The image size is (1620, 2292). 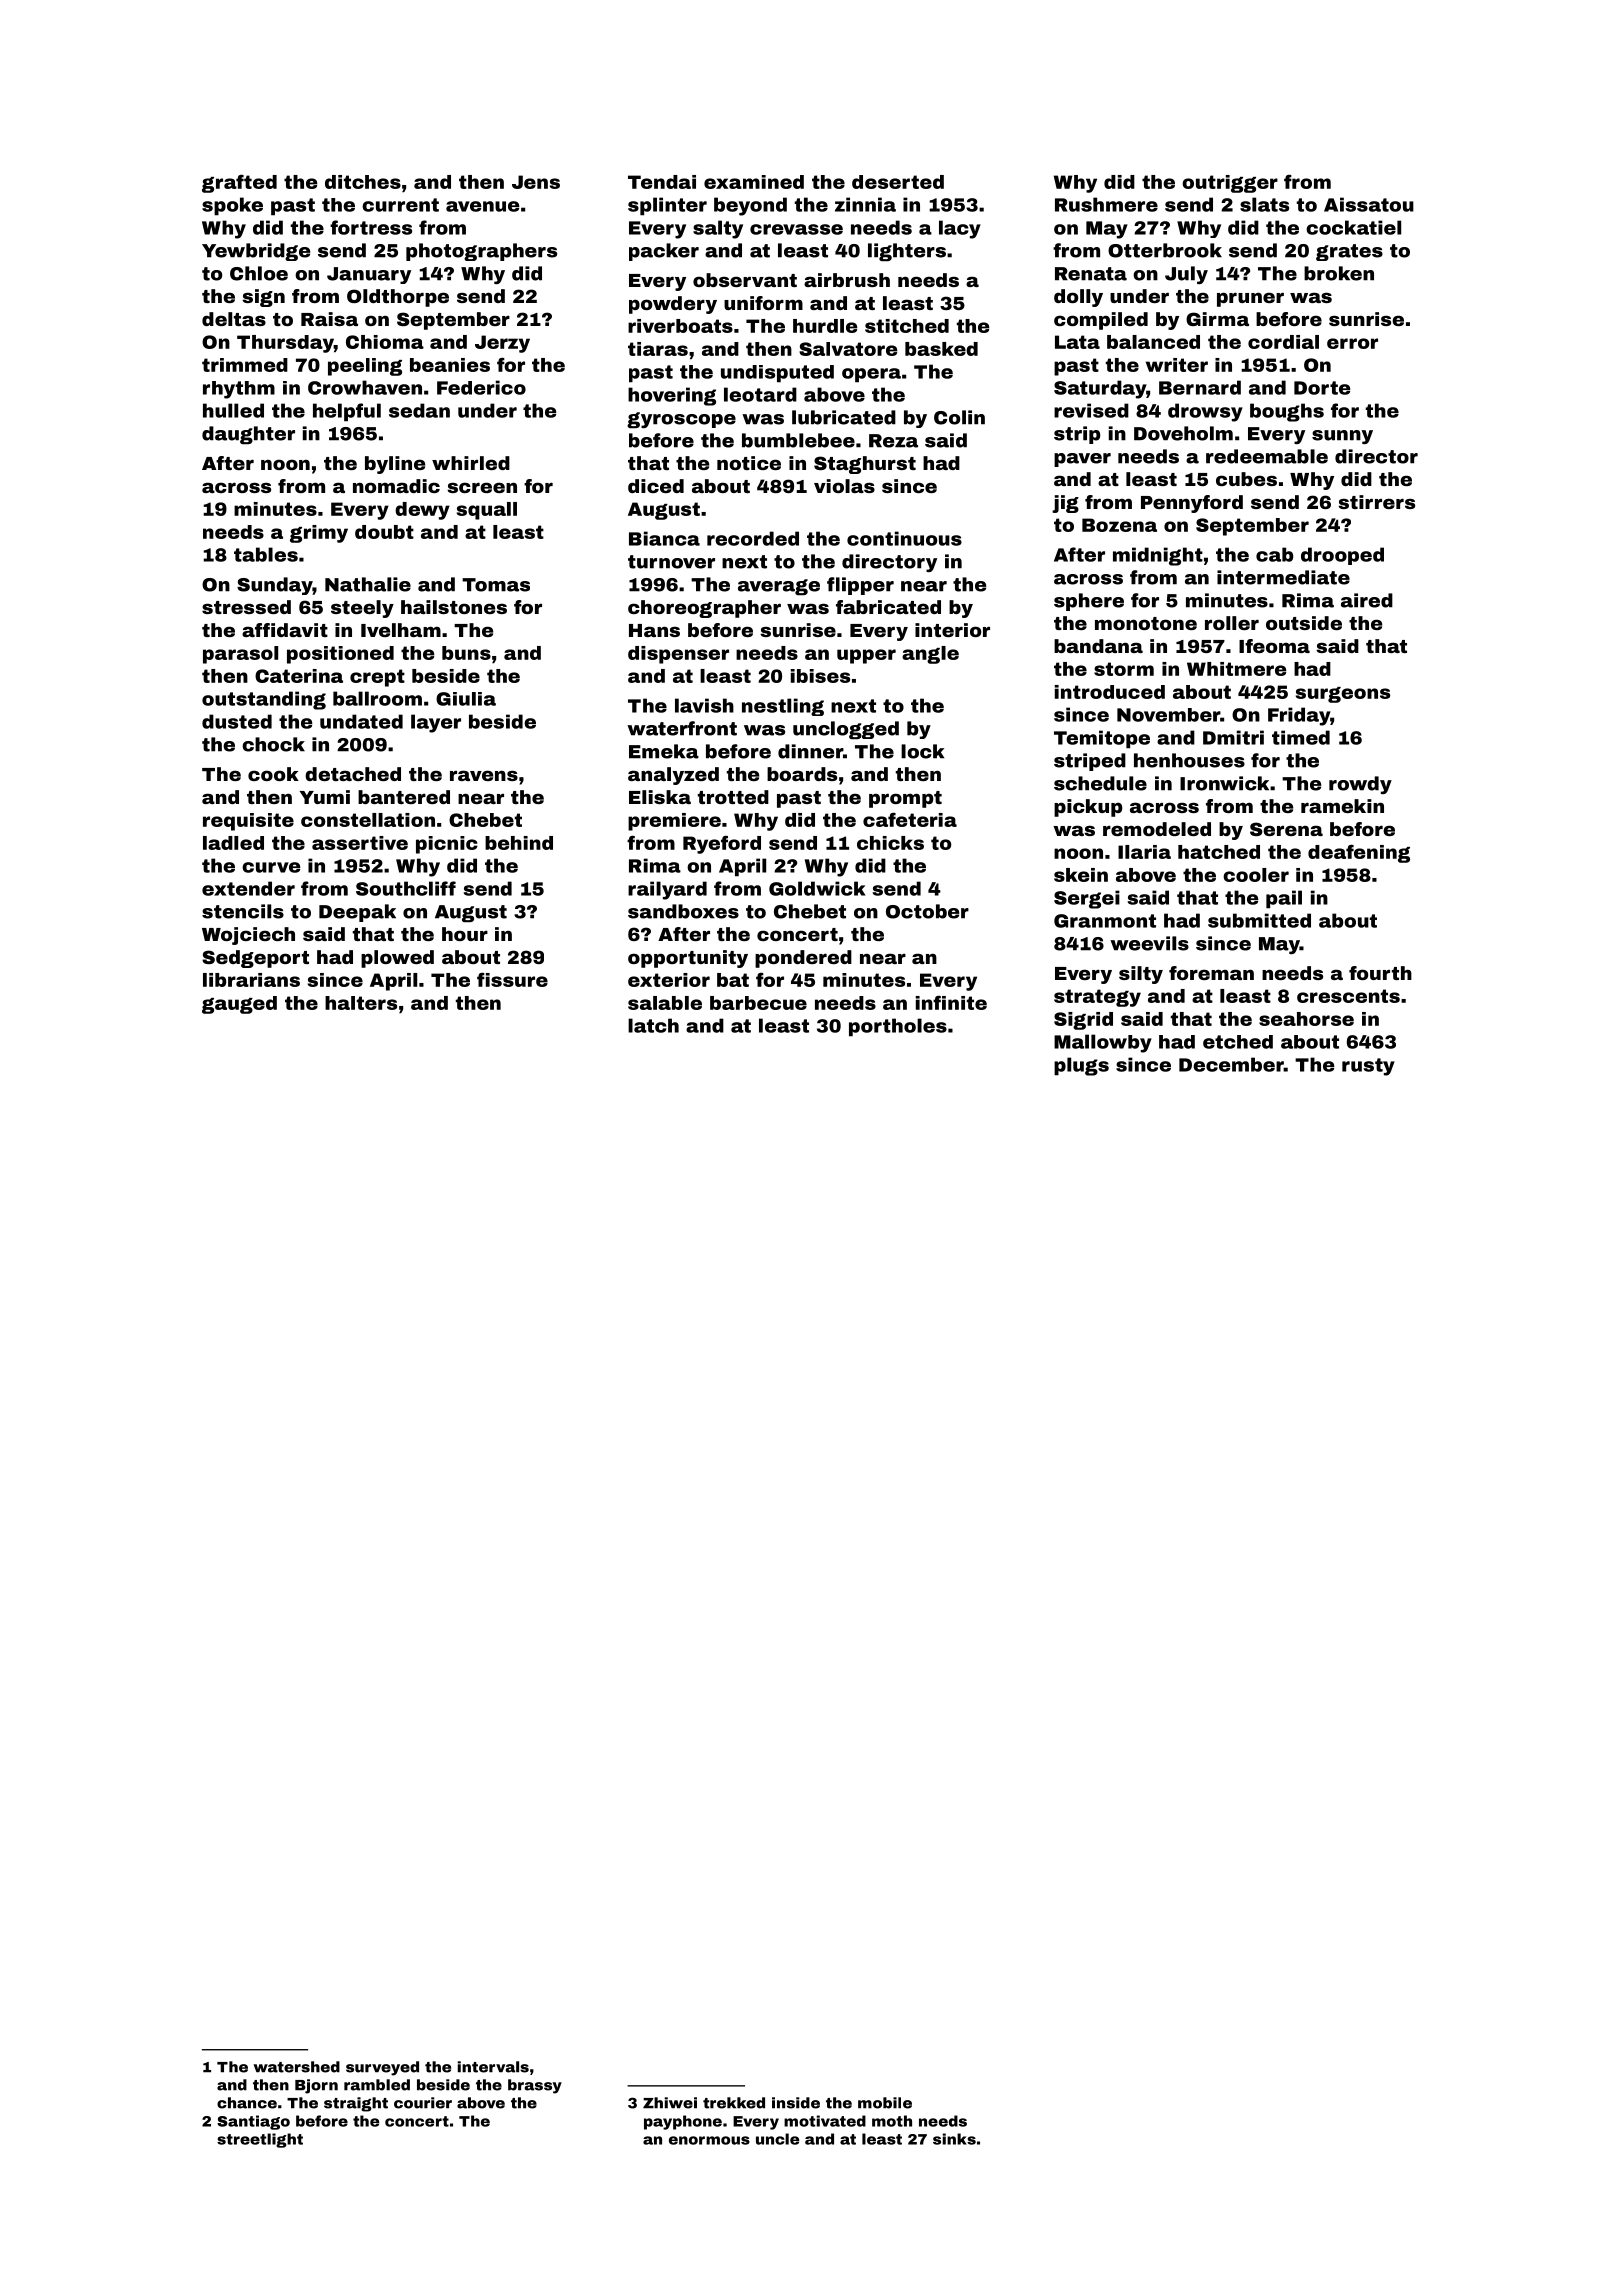 I want to click on roller, so click(x=1232, y=623).
